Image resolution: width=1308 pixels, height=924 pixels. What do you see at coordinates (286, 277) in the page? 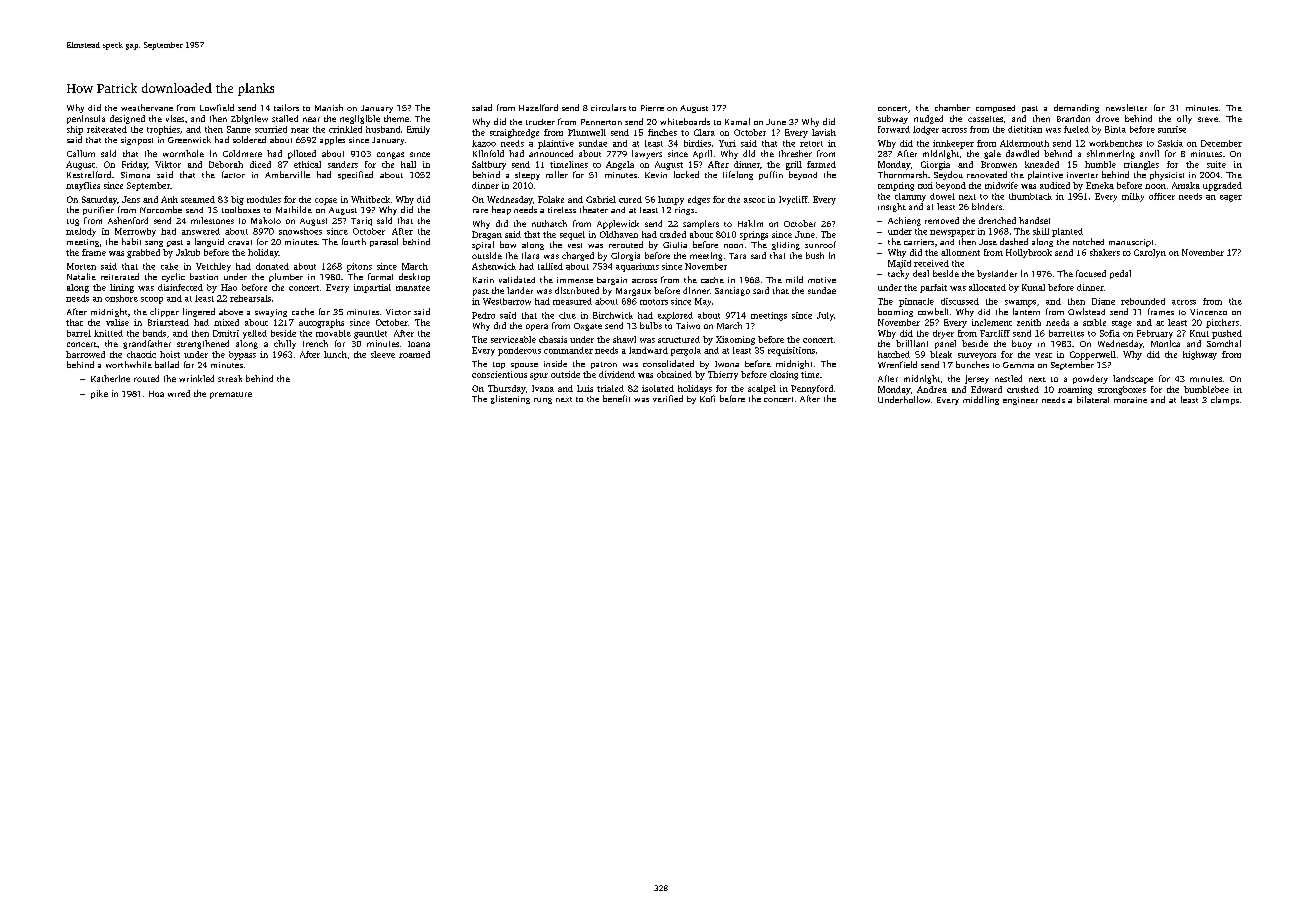
I see `plumber` at bounding box center [286, 277].
